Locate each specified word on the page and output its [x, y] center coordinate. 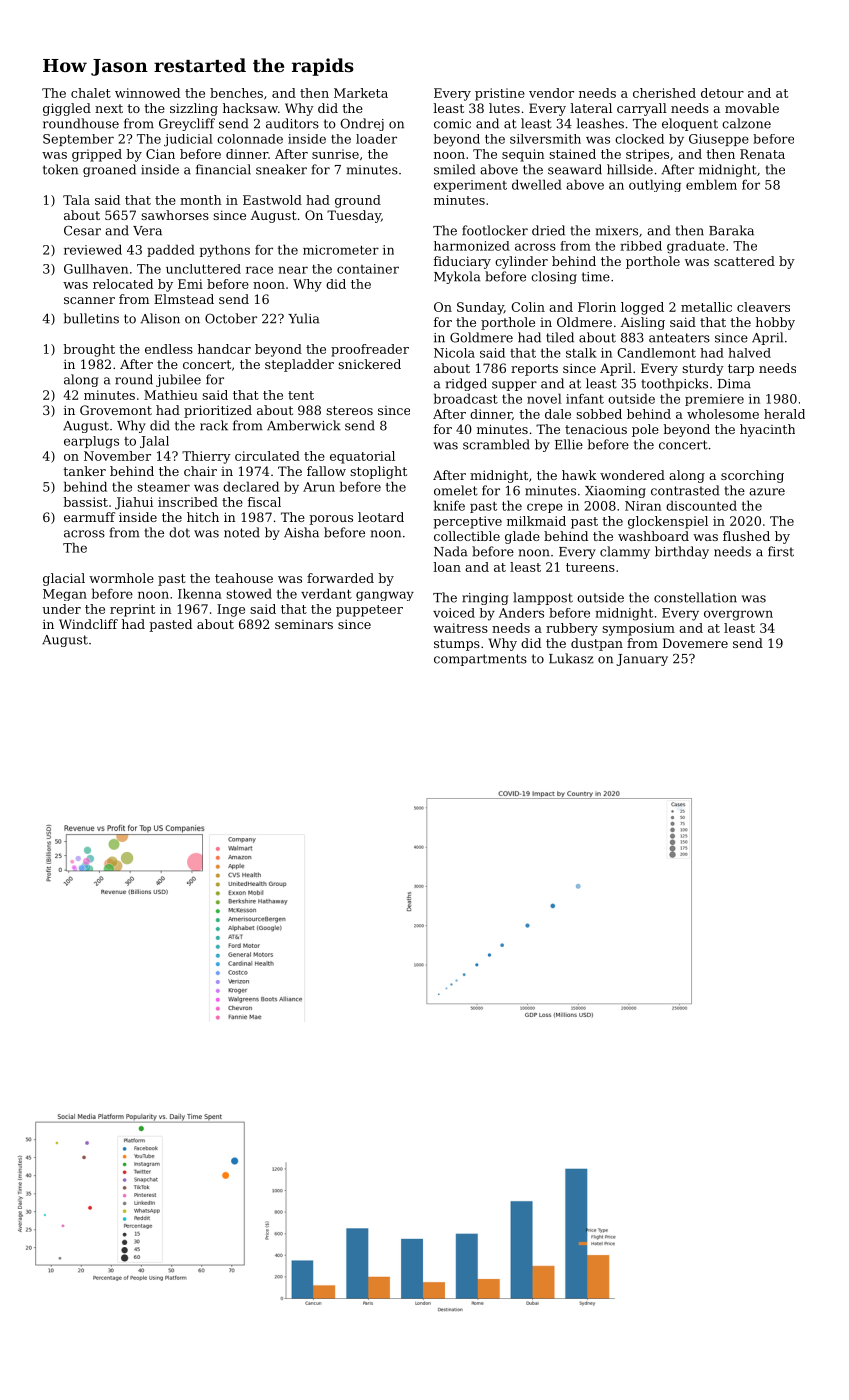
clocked [639, 139]
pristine [500, 94]
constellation [695, 597]
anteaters [679, 338]
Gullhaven [96, 269]
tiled [560, 337]
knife [449, 505]
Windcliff [88, 624]
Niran [643, 506]
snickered [369, 364]
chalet [91, 93]
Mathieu [171, 395]
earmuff [89, 517]
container [368, 269]
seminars [304, 624]
